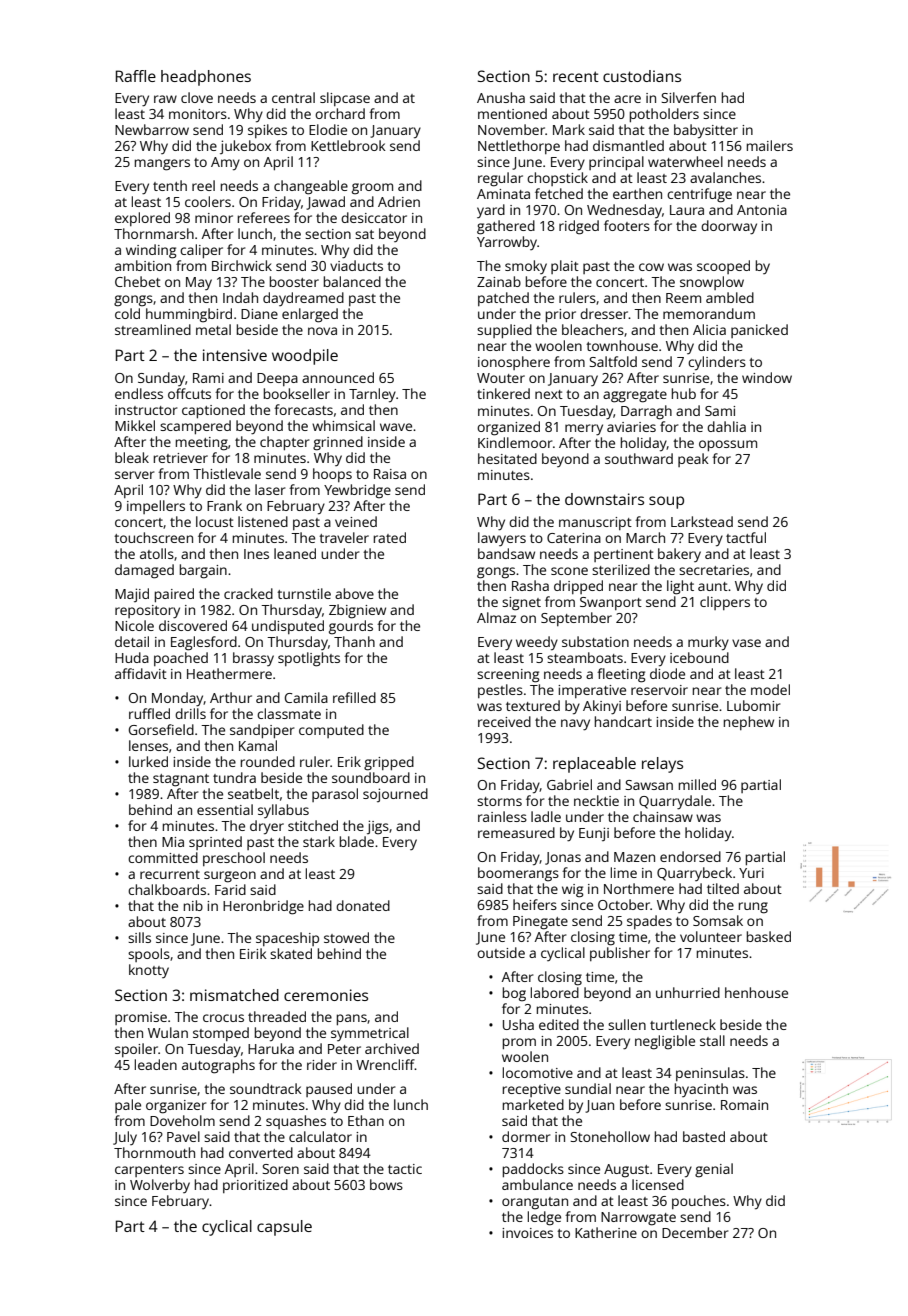  What do you see at coordinates (293, 97) in the screenshot?
I see `central` at bounding box center [293, 97].
